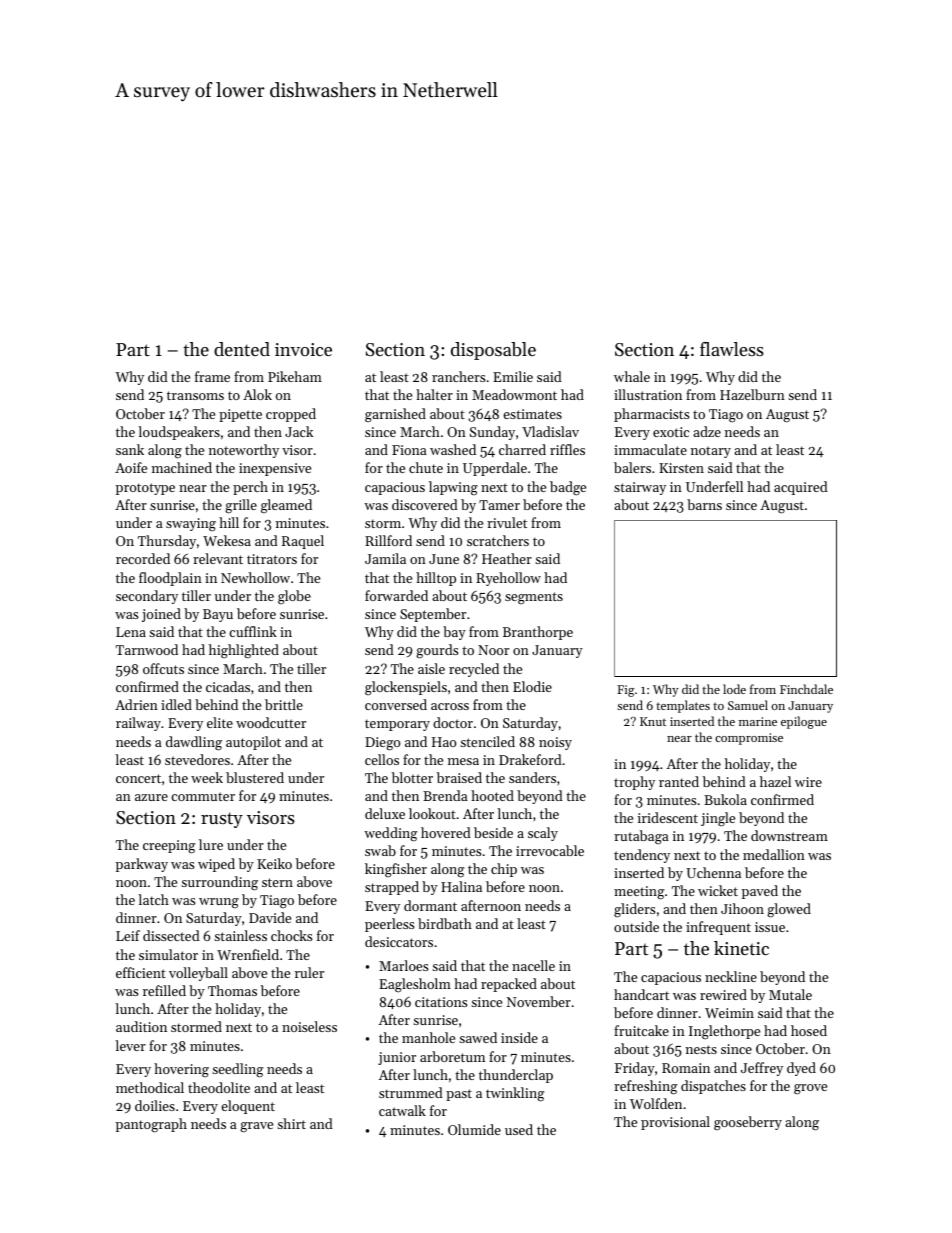  I want to click on halter, so click(434, 394).
